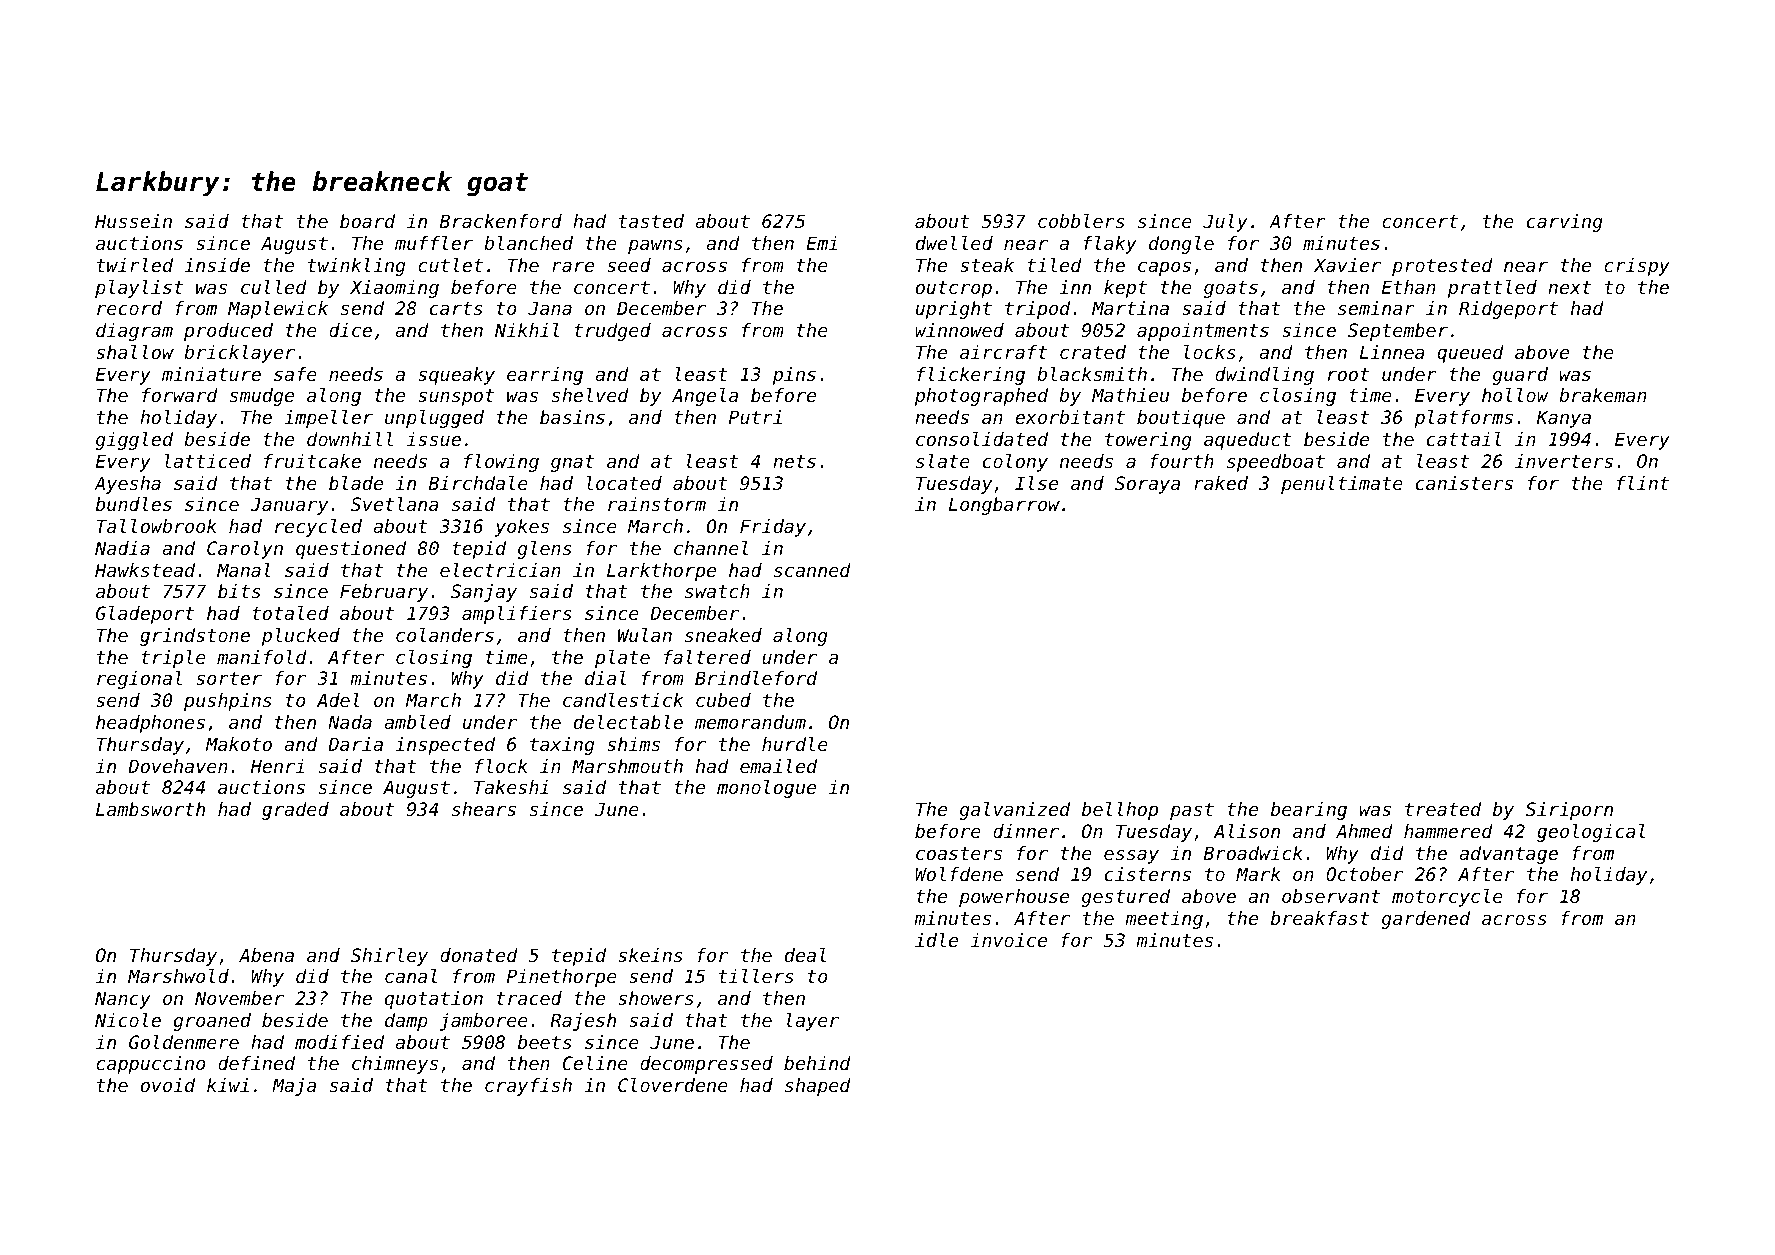 The width and height of the screenshot is (1775, 1255). What do you see at coordinates (1309, 811) in the screenshot?
I see `bearing` at bounding box center [1309, 811].
